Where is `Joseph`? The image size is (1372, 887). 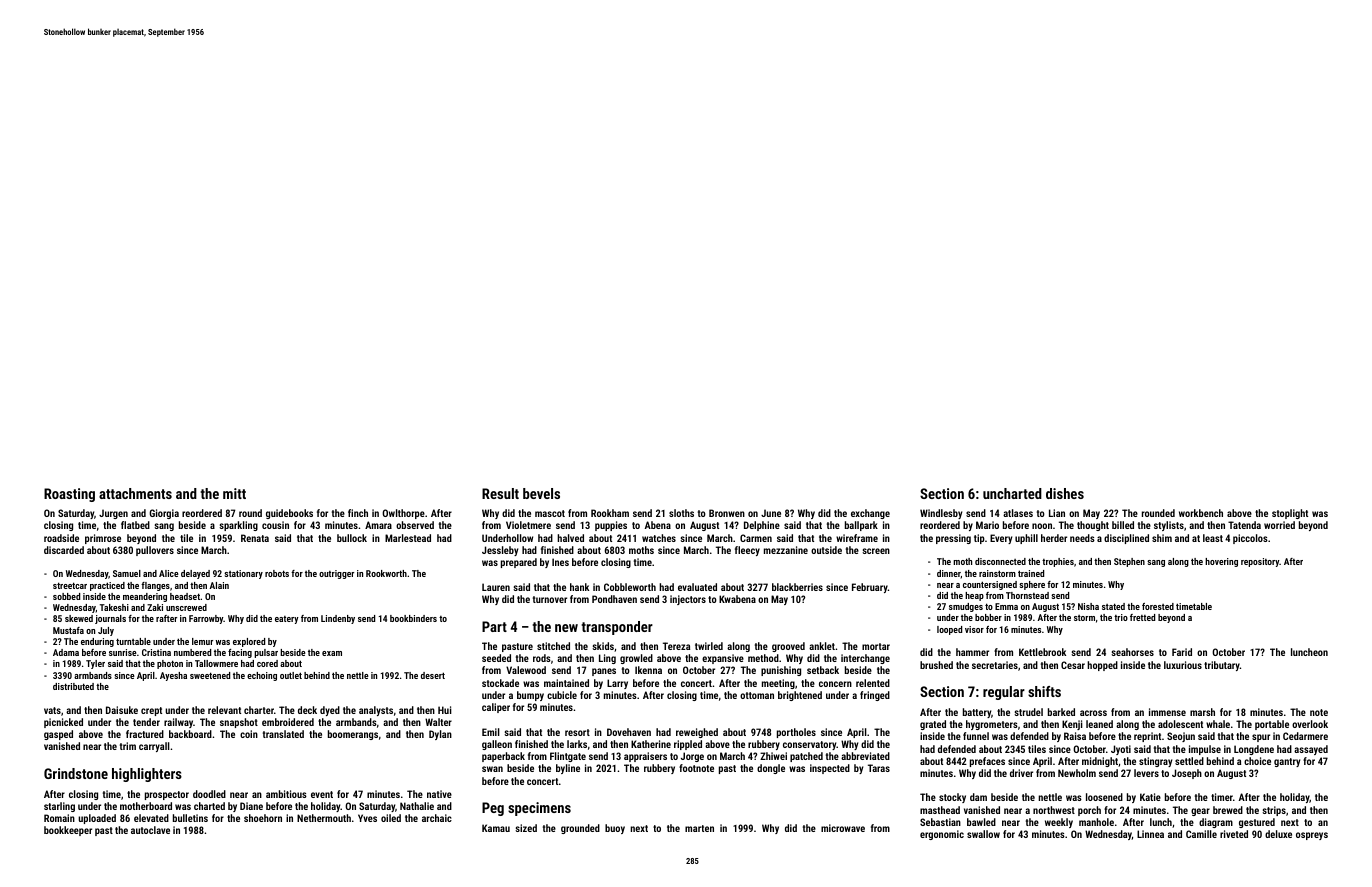 Joseph is located at coordinates (1187, 774).
